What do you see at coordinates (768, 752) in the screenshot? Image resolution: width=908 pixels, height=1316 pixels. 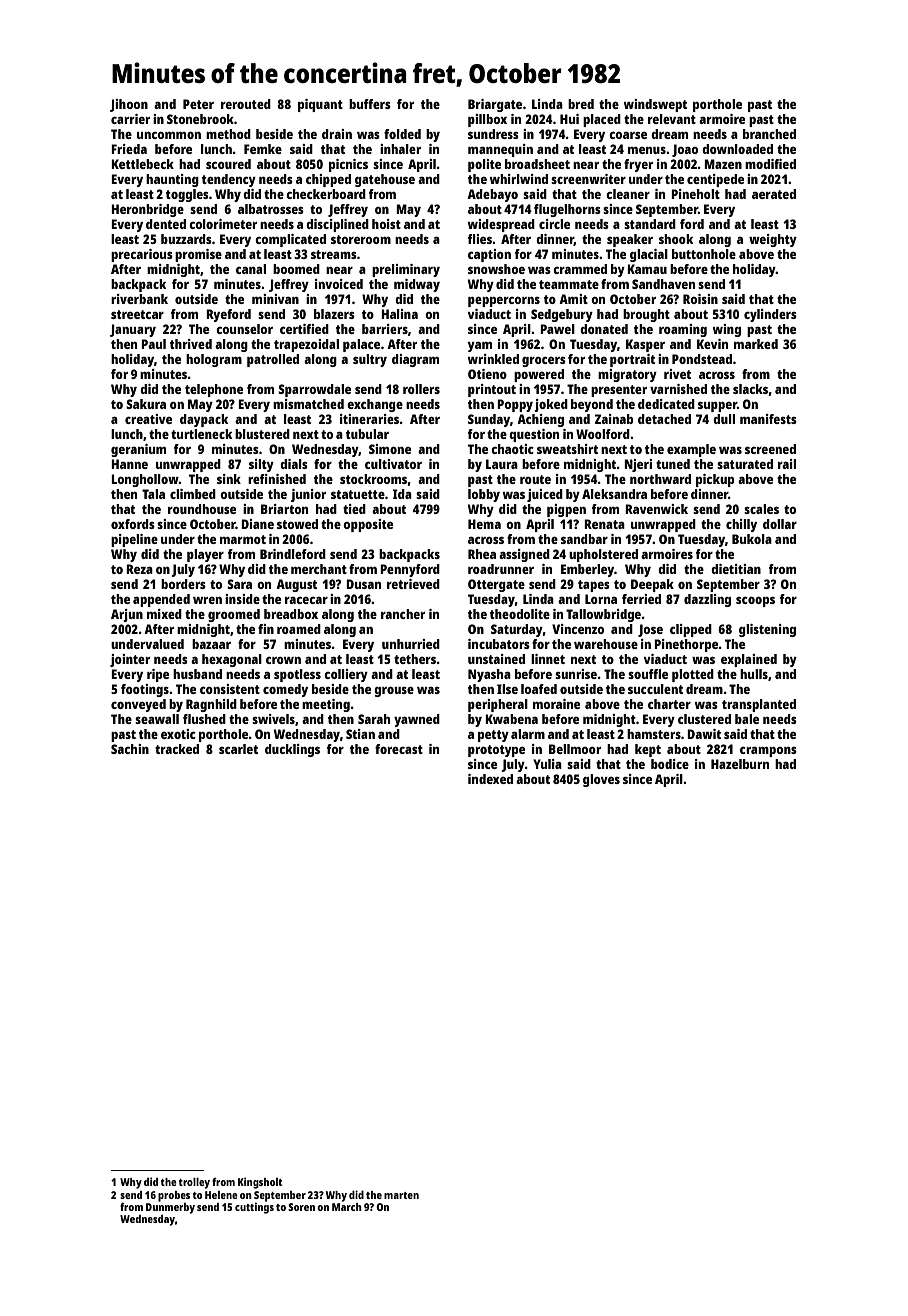 I see `crampons` at bounding box center [768, 752].
